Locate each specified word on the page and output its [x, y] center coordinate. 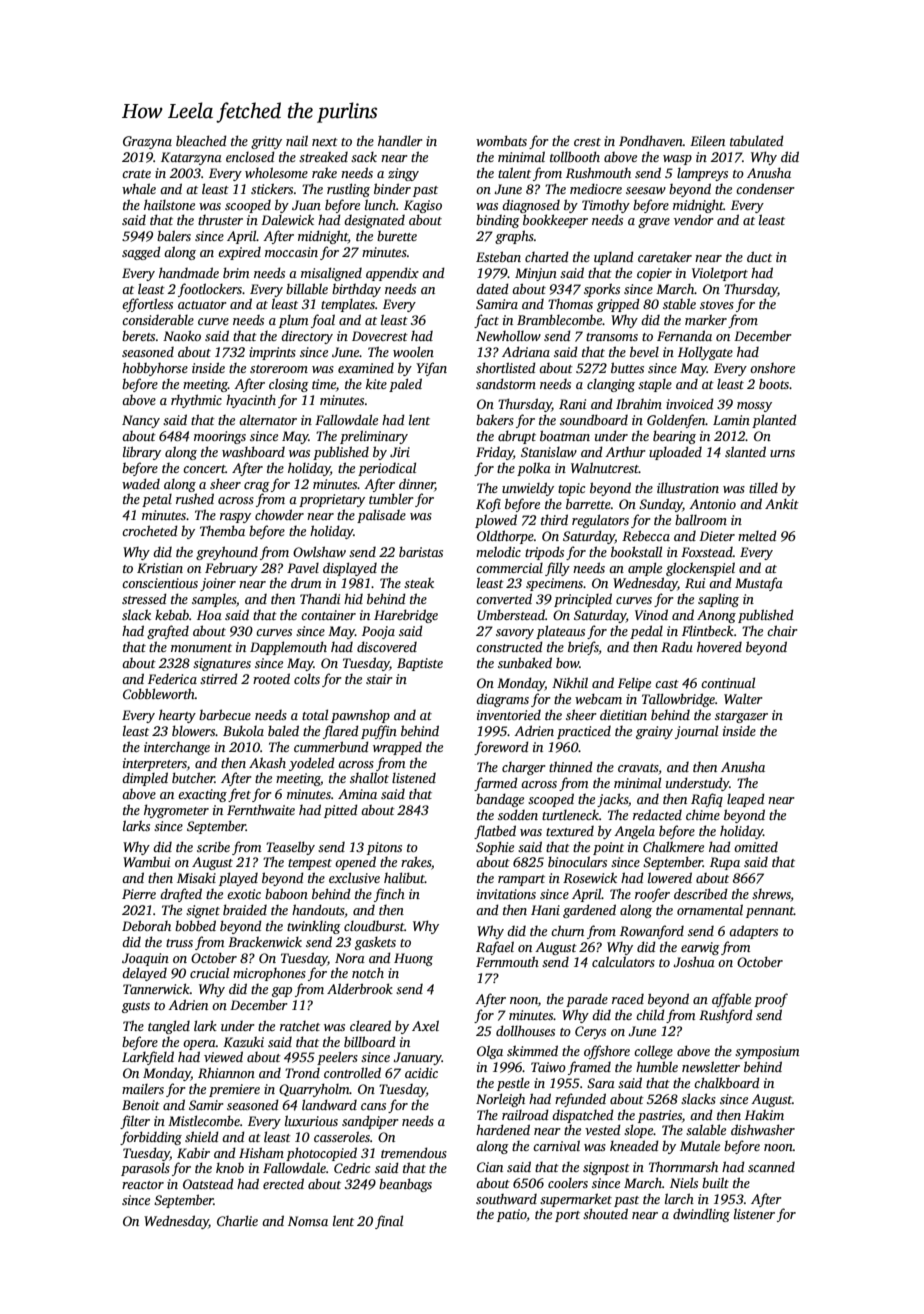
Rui [695, 583]
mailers [143, 1089]
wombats [501, 140]
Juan [306, 205]
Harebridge [406, 616]
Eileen [707, 140]
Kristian [160, 568]
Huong [413, 959]
